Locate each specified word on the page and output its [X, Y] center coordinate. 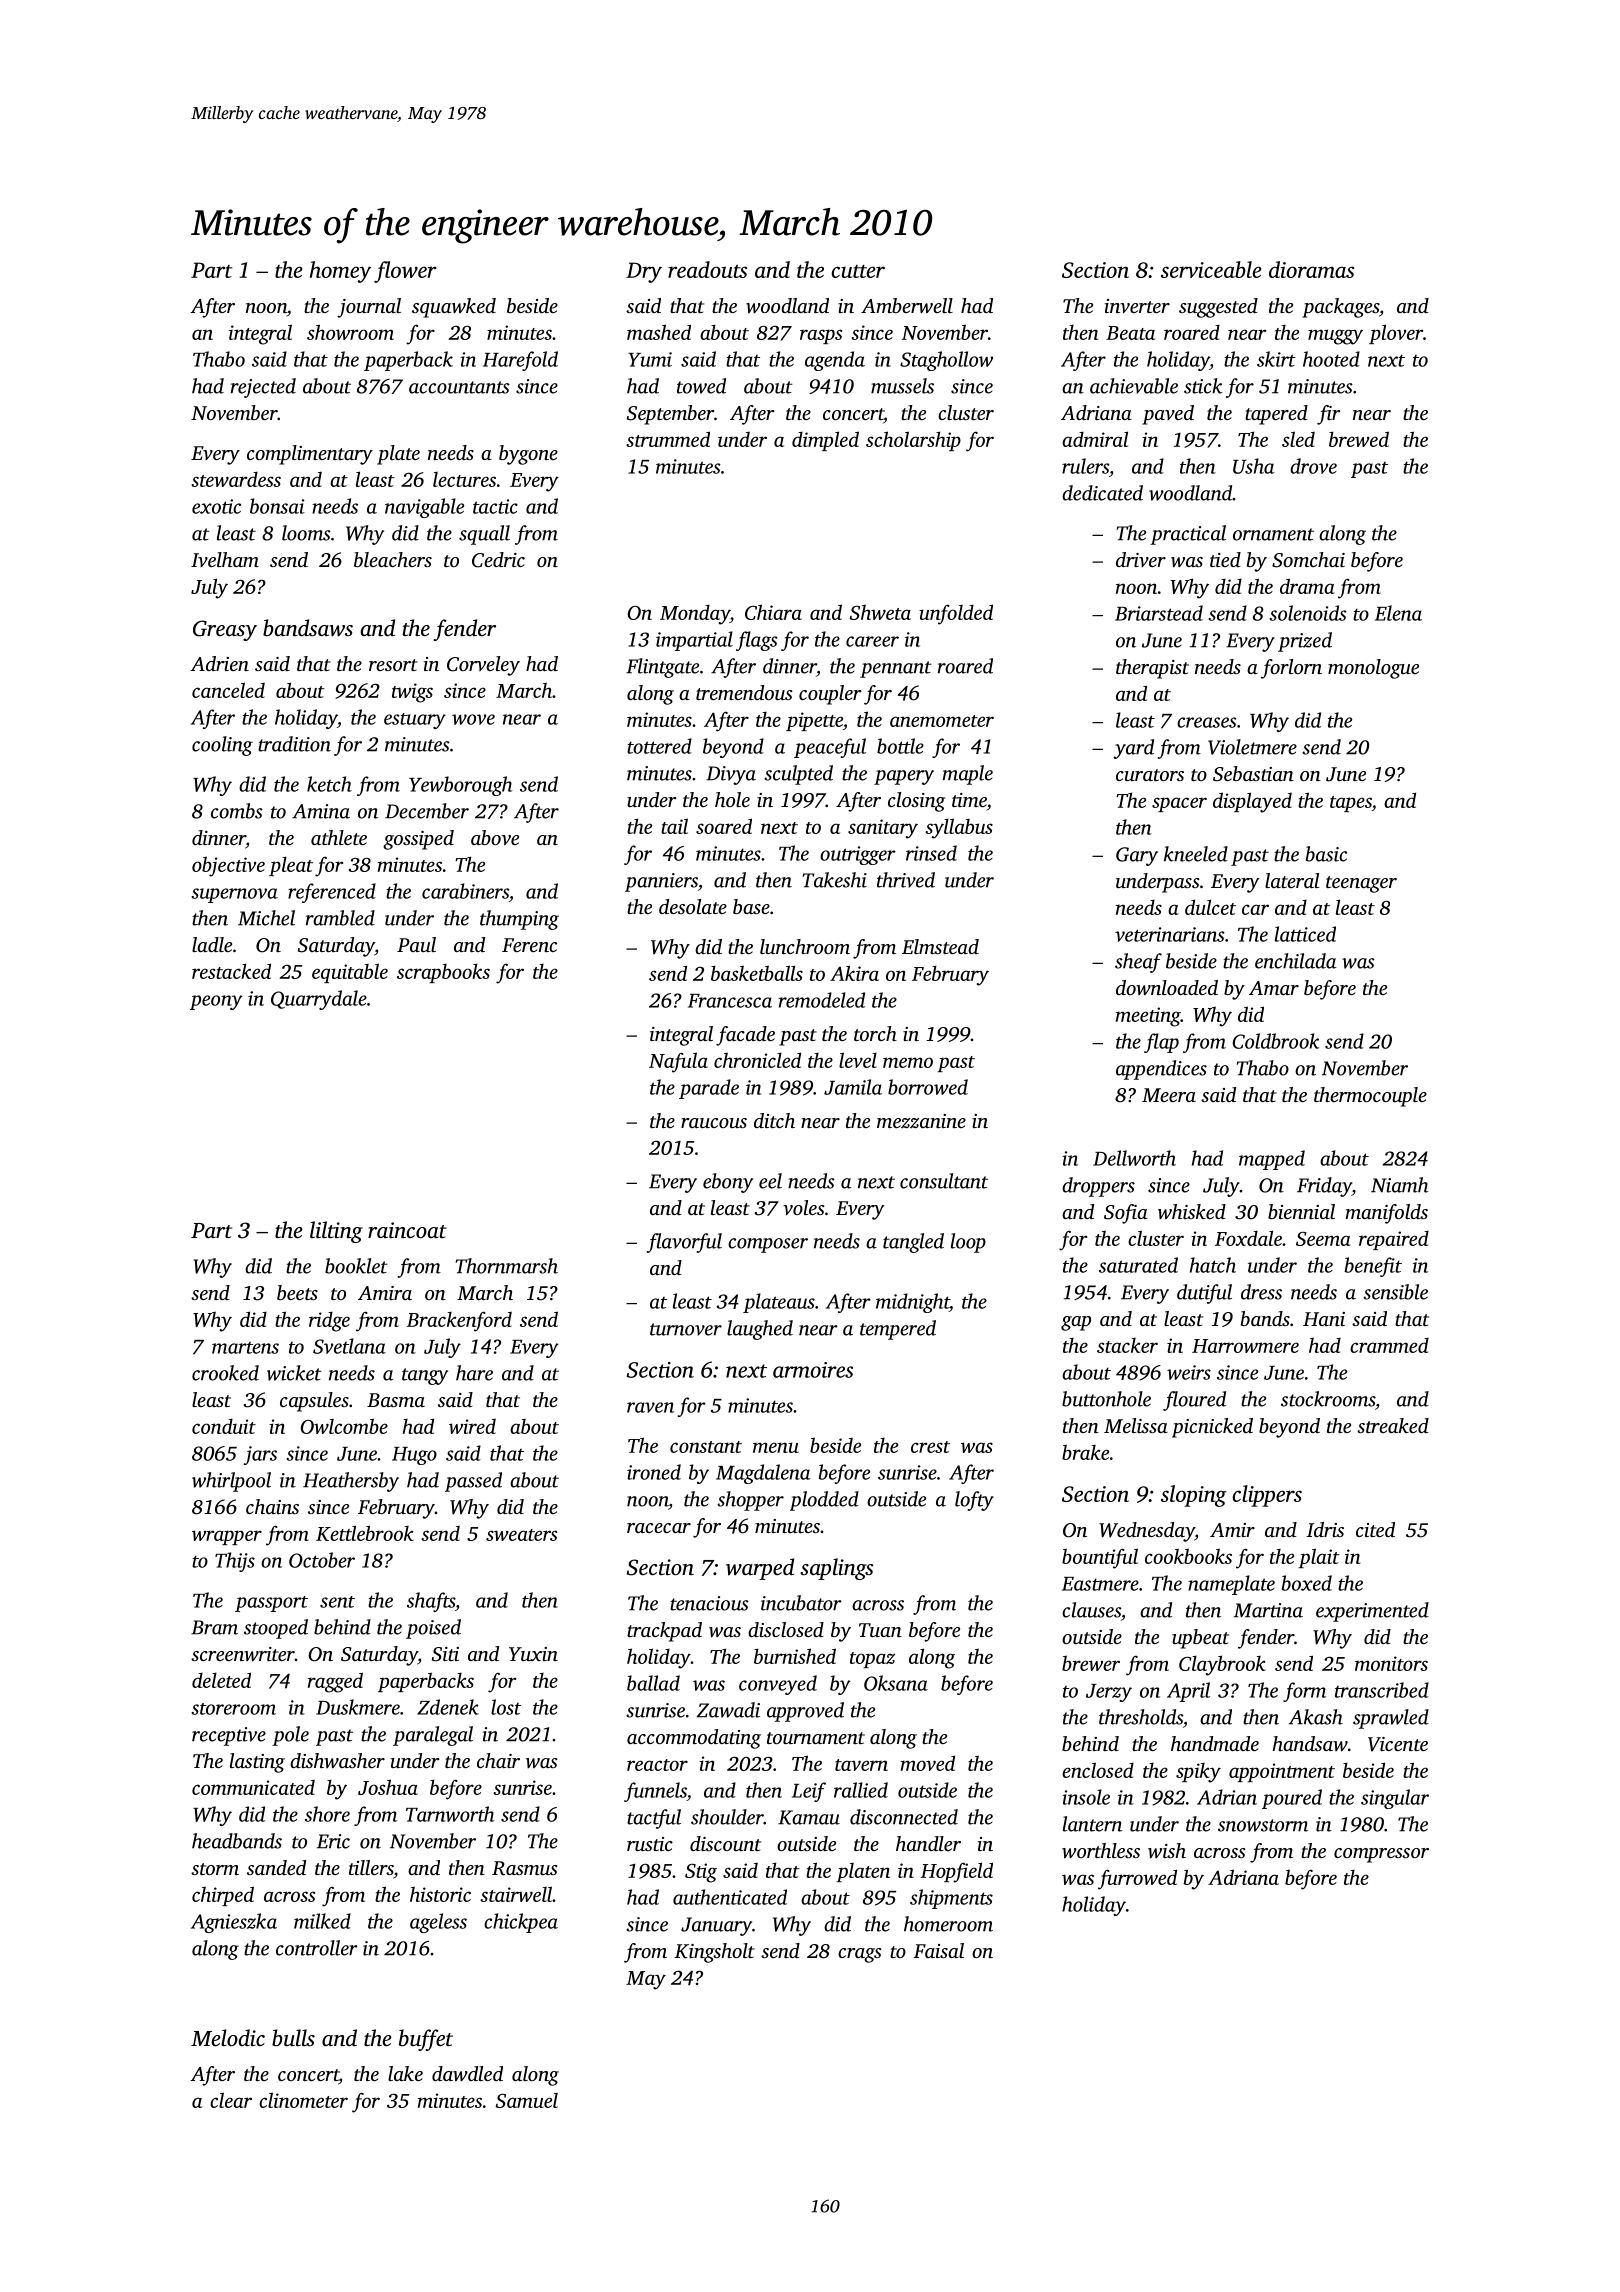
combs [237, 811]
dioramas [1311, 269]
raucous [714, 1123]
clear [231, 2100]
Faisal [938, 1950]
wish [1167, 1851]
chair [498, 1760]
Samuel [527, 2100]
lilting [336, 1232]
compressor [1381, 1855]
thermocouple [1370, 1097]
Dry [644, 272]
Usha [1253, 466]
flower [405, 272]
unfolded [956, 614]
